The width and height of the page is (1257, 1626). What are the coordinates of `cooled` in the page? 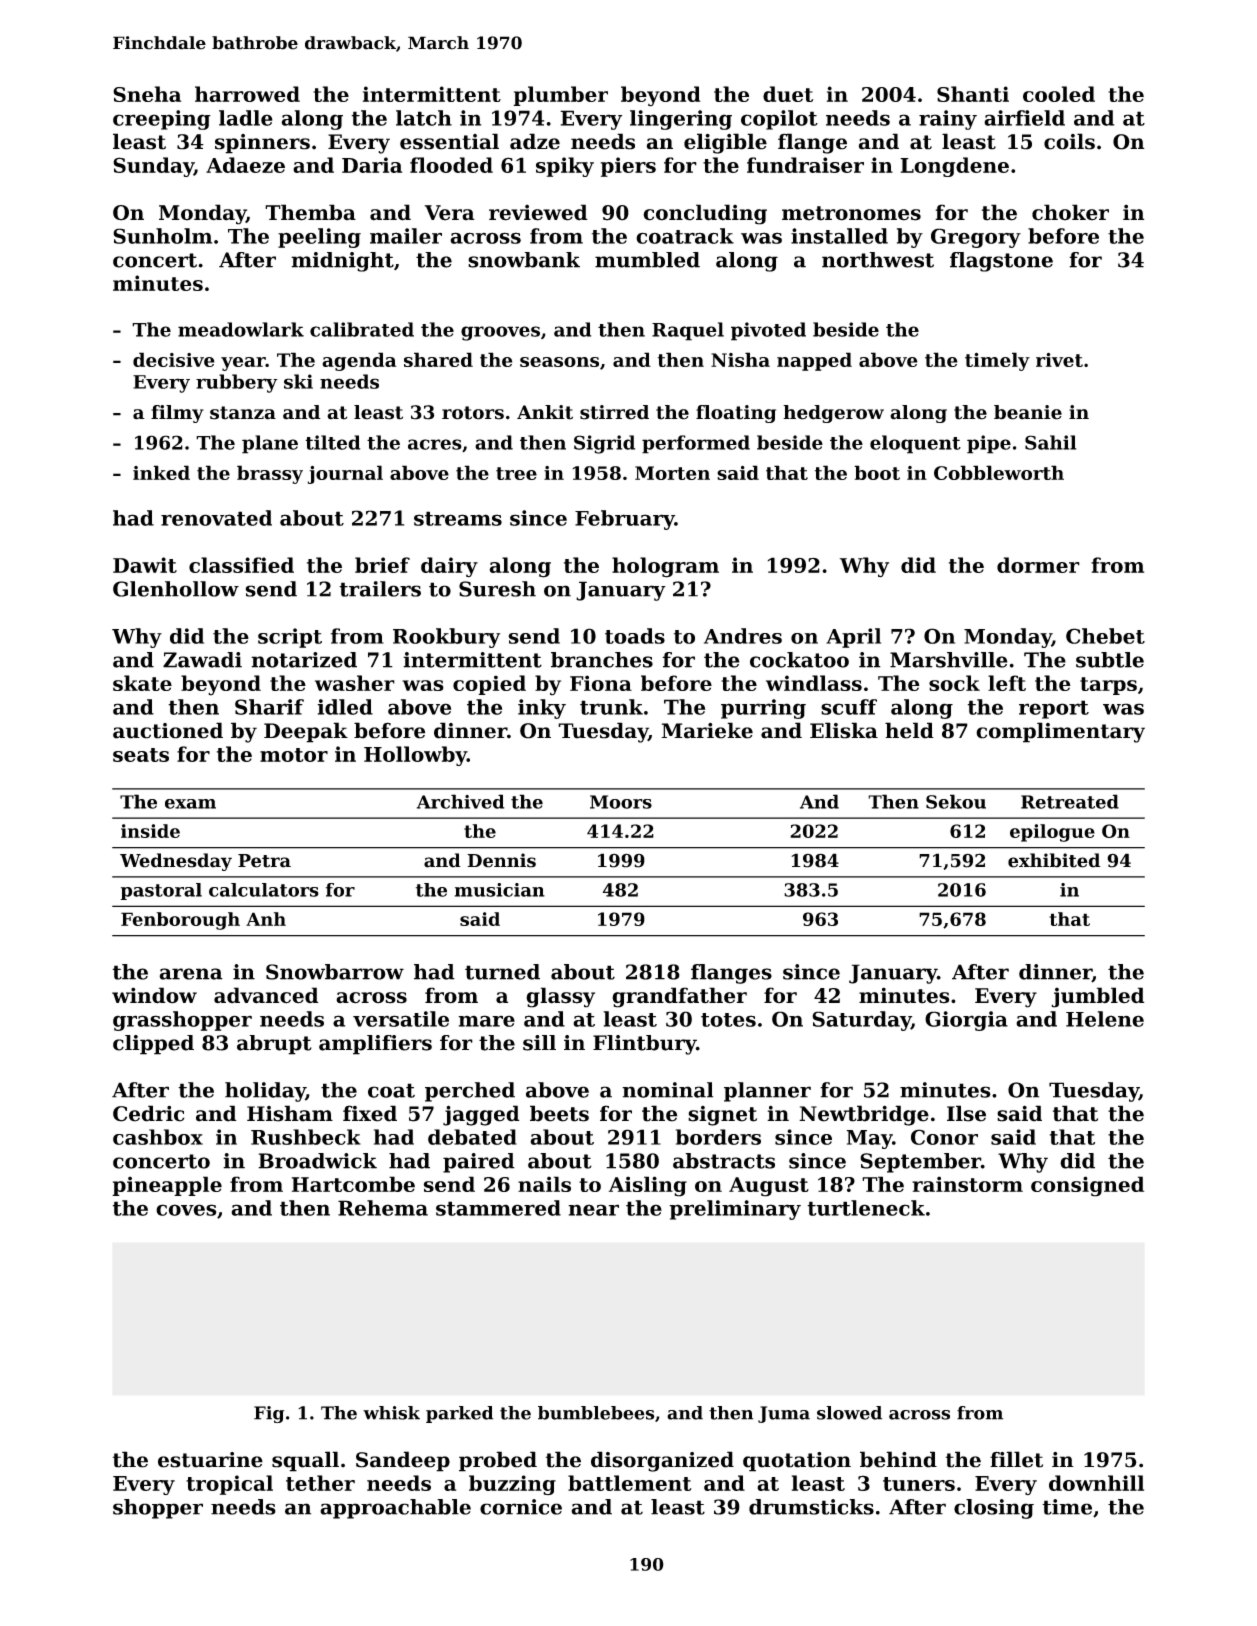 It's located at (1059, 94).
